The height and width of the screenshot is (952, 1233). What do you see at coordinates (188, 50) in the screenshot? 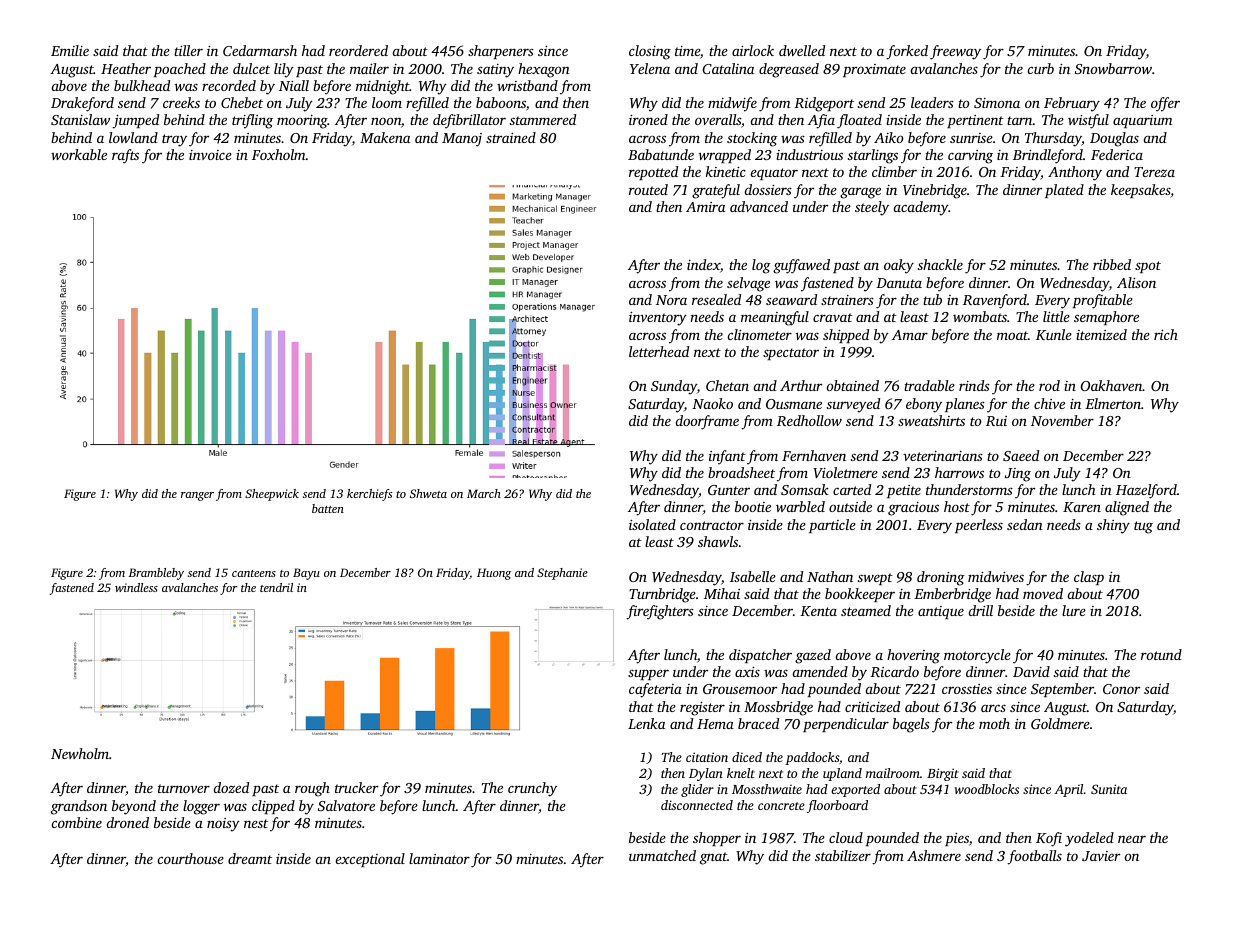
I see `tiller` at bounding box center [188, 50].
